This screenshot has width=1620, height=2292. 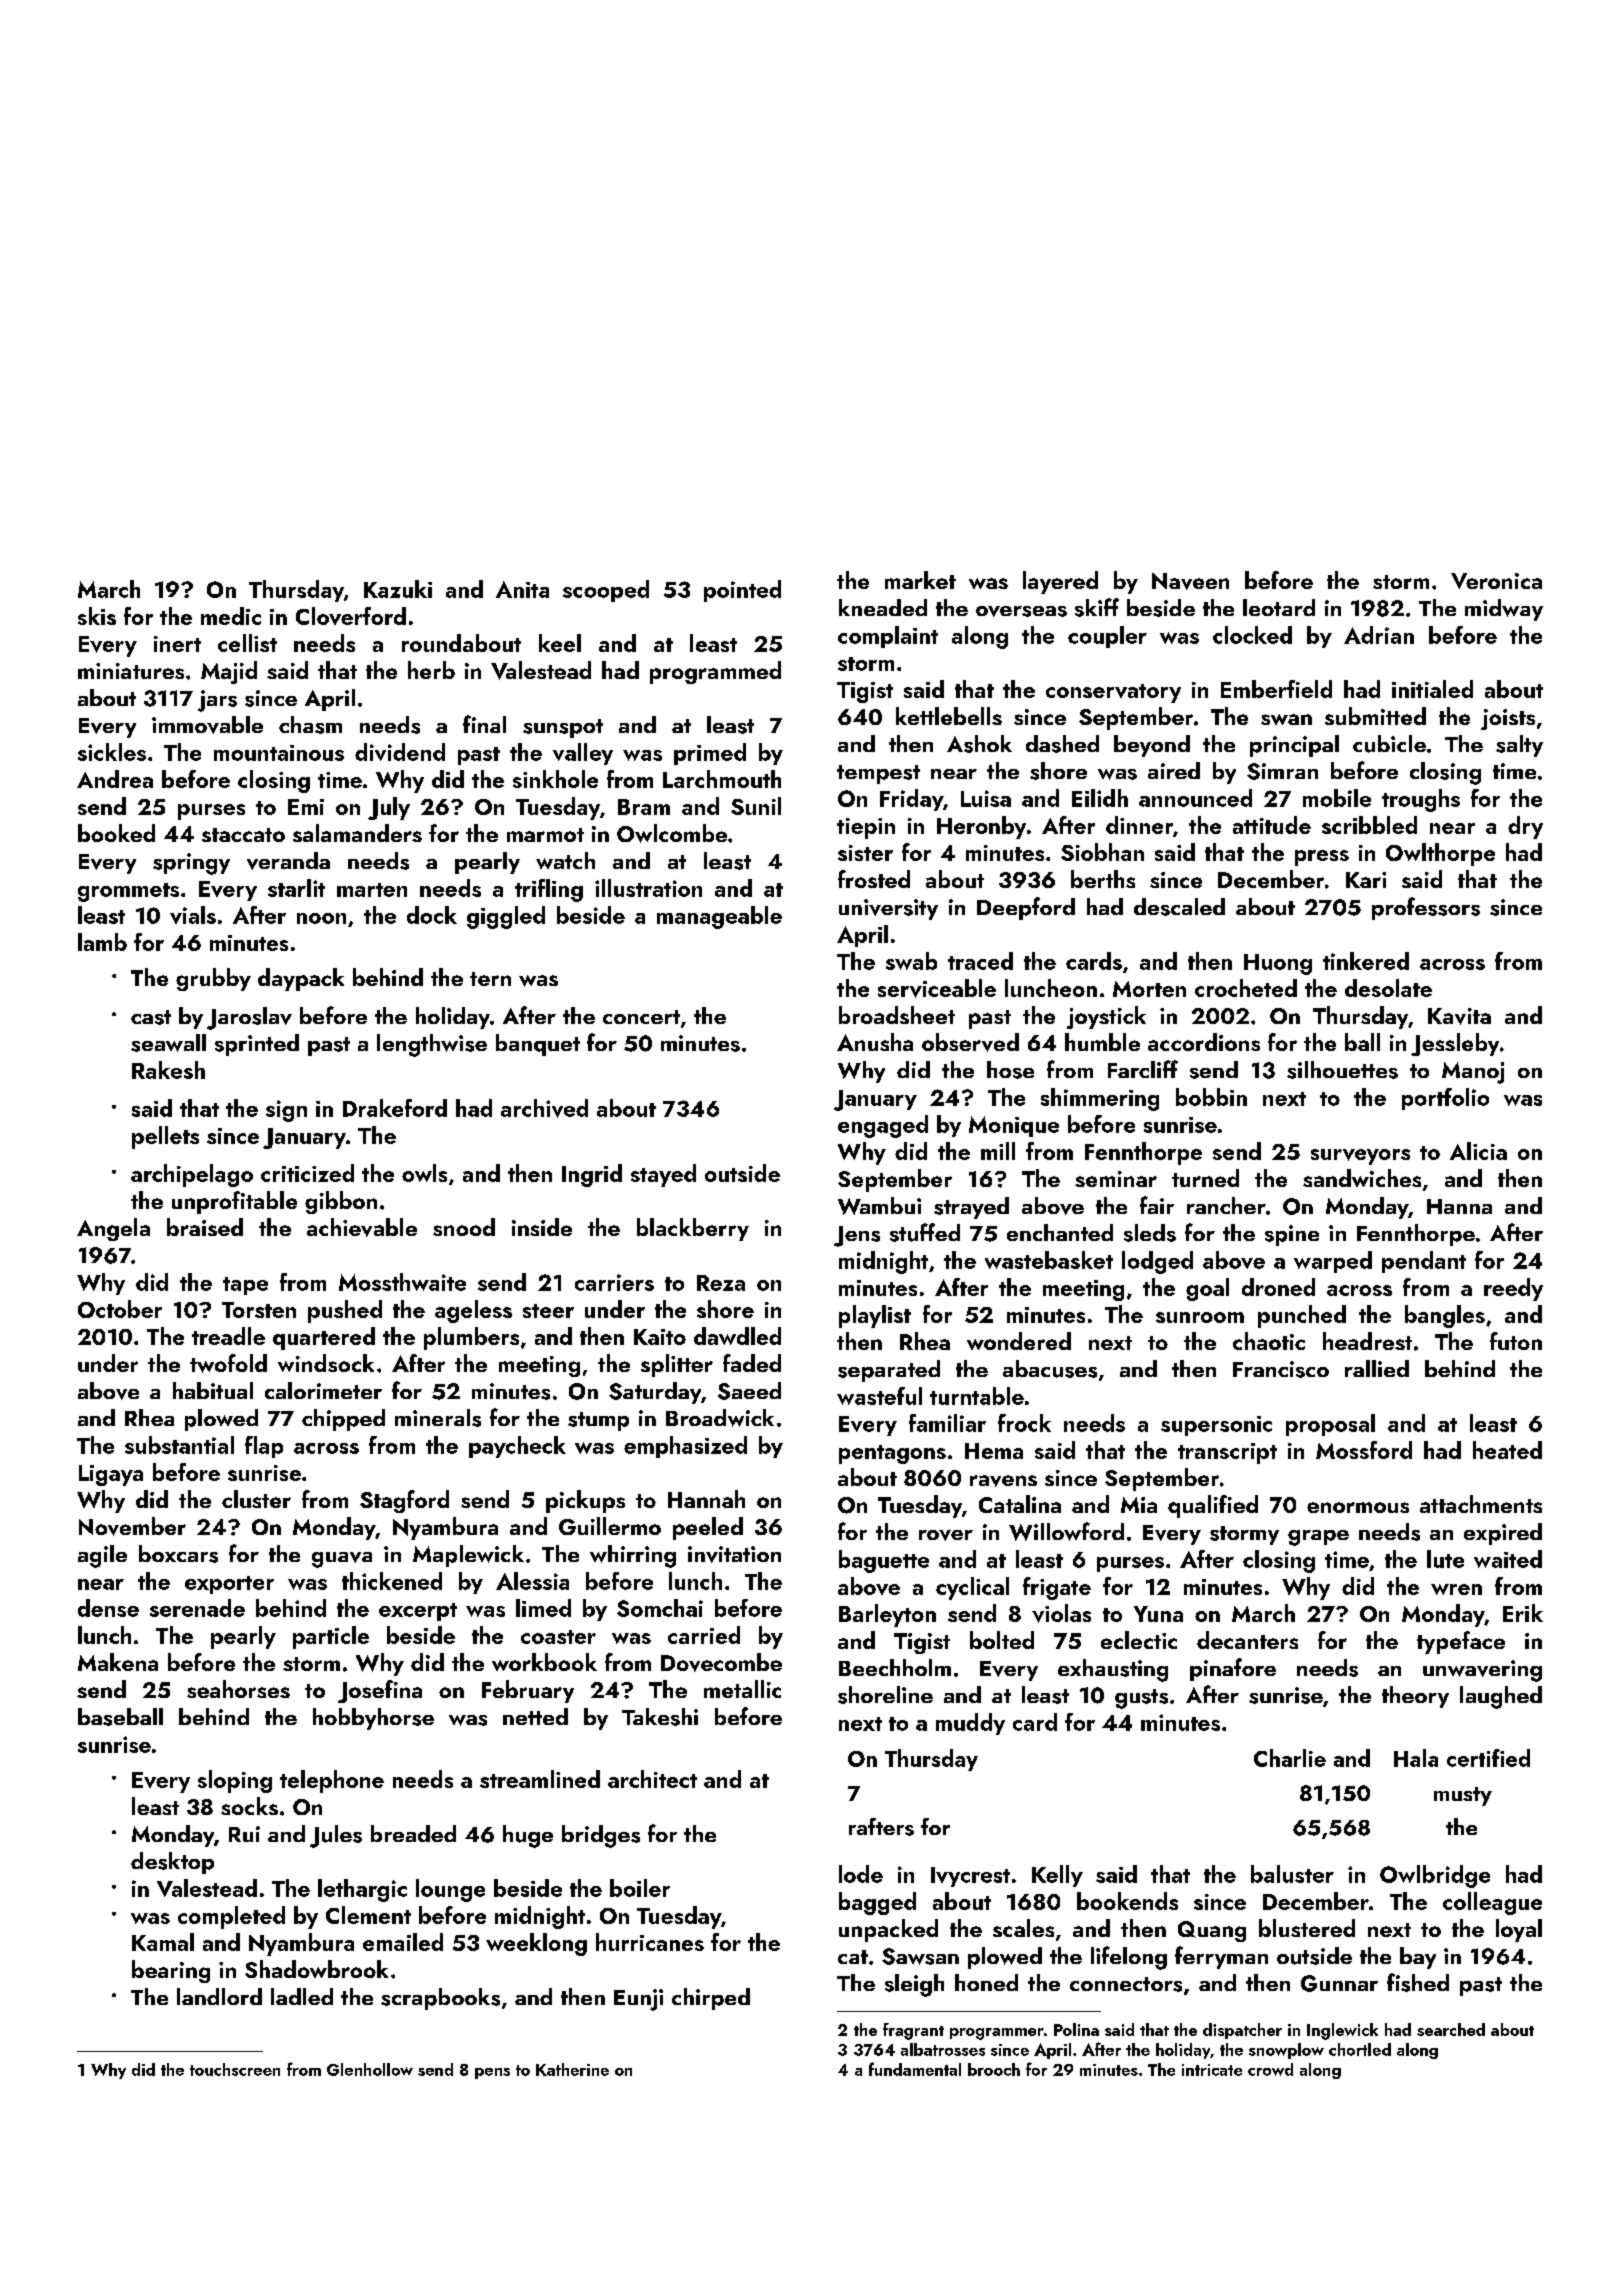 What do you see at coordinates (598, 1421) in the screenshot?
I see `stump` at bounding box center [598, 1421].
